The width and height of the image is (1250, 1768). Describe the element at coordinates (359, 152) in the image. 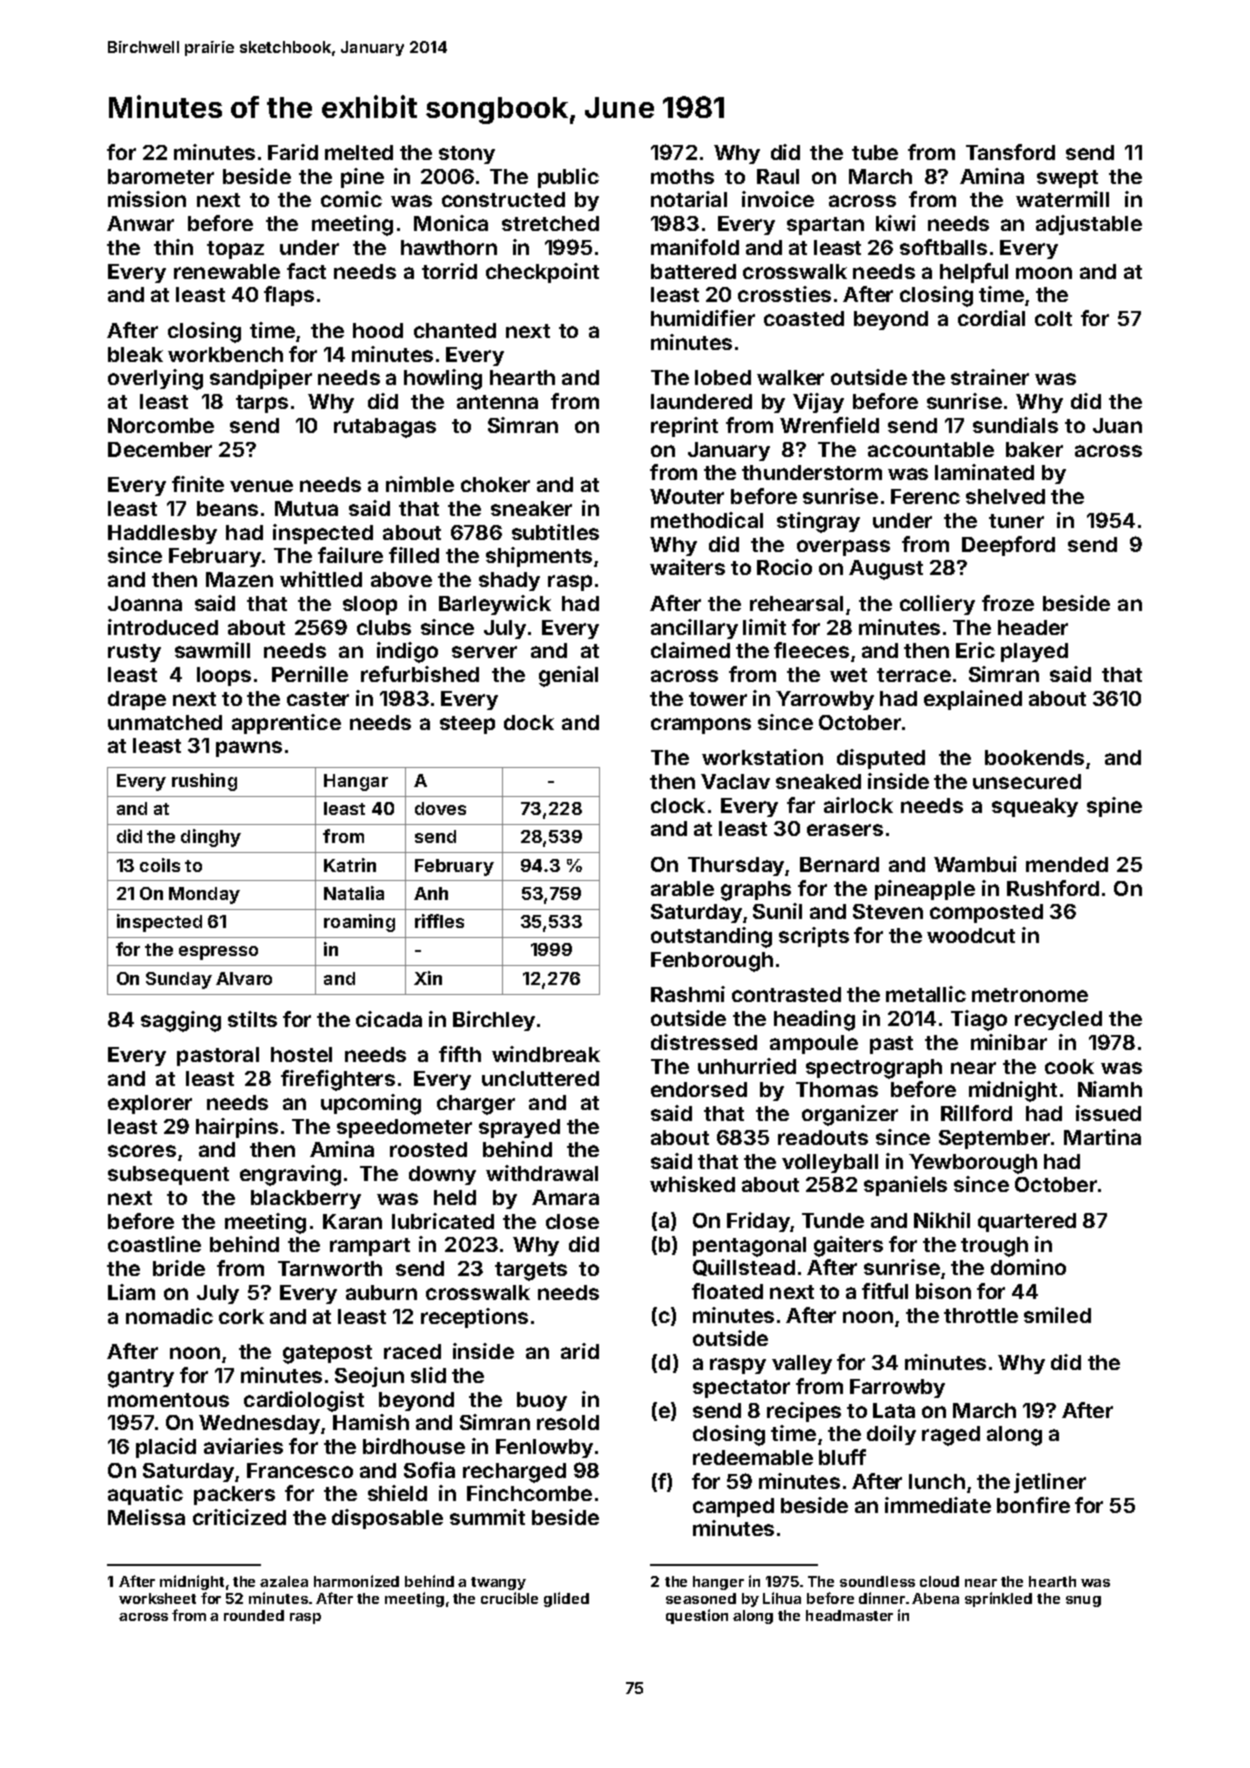

I see `melted` at that location.
